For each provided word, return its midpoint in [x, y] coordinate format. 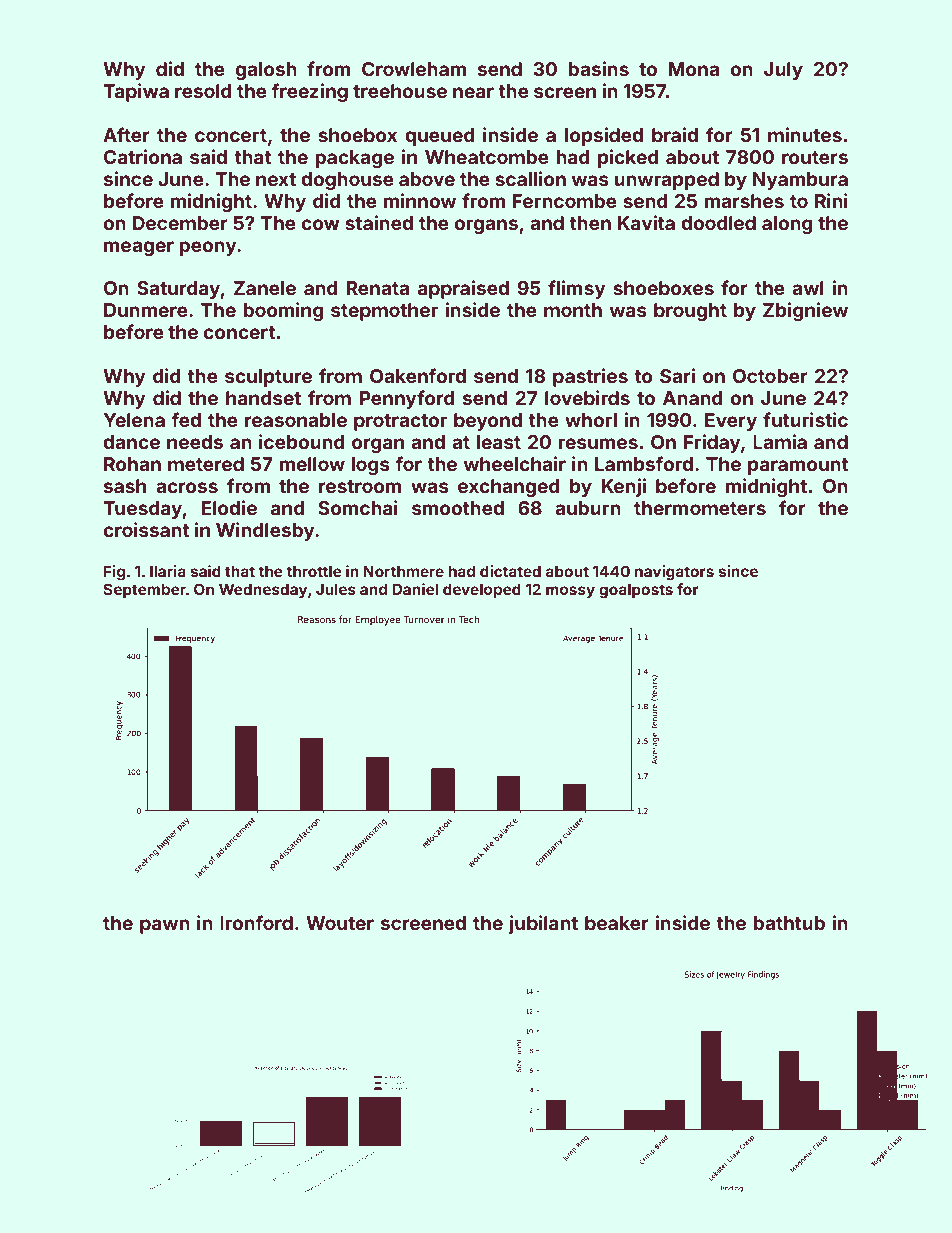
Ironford [256, 922]
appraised [463, 289]
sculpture [268, 378]
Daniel [415, 589]
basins [599, 68]
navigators [674, 573]
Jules [336, 589]
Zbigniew [805, 311]
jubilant [543, 924]
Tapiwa [136, 92]
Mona [694, 69]
